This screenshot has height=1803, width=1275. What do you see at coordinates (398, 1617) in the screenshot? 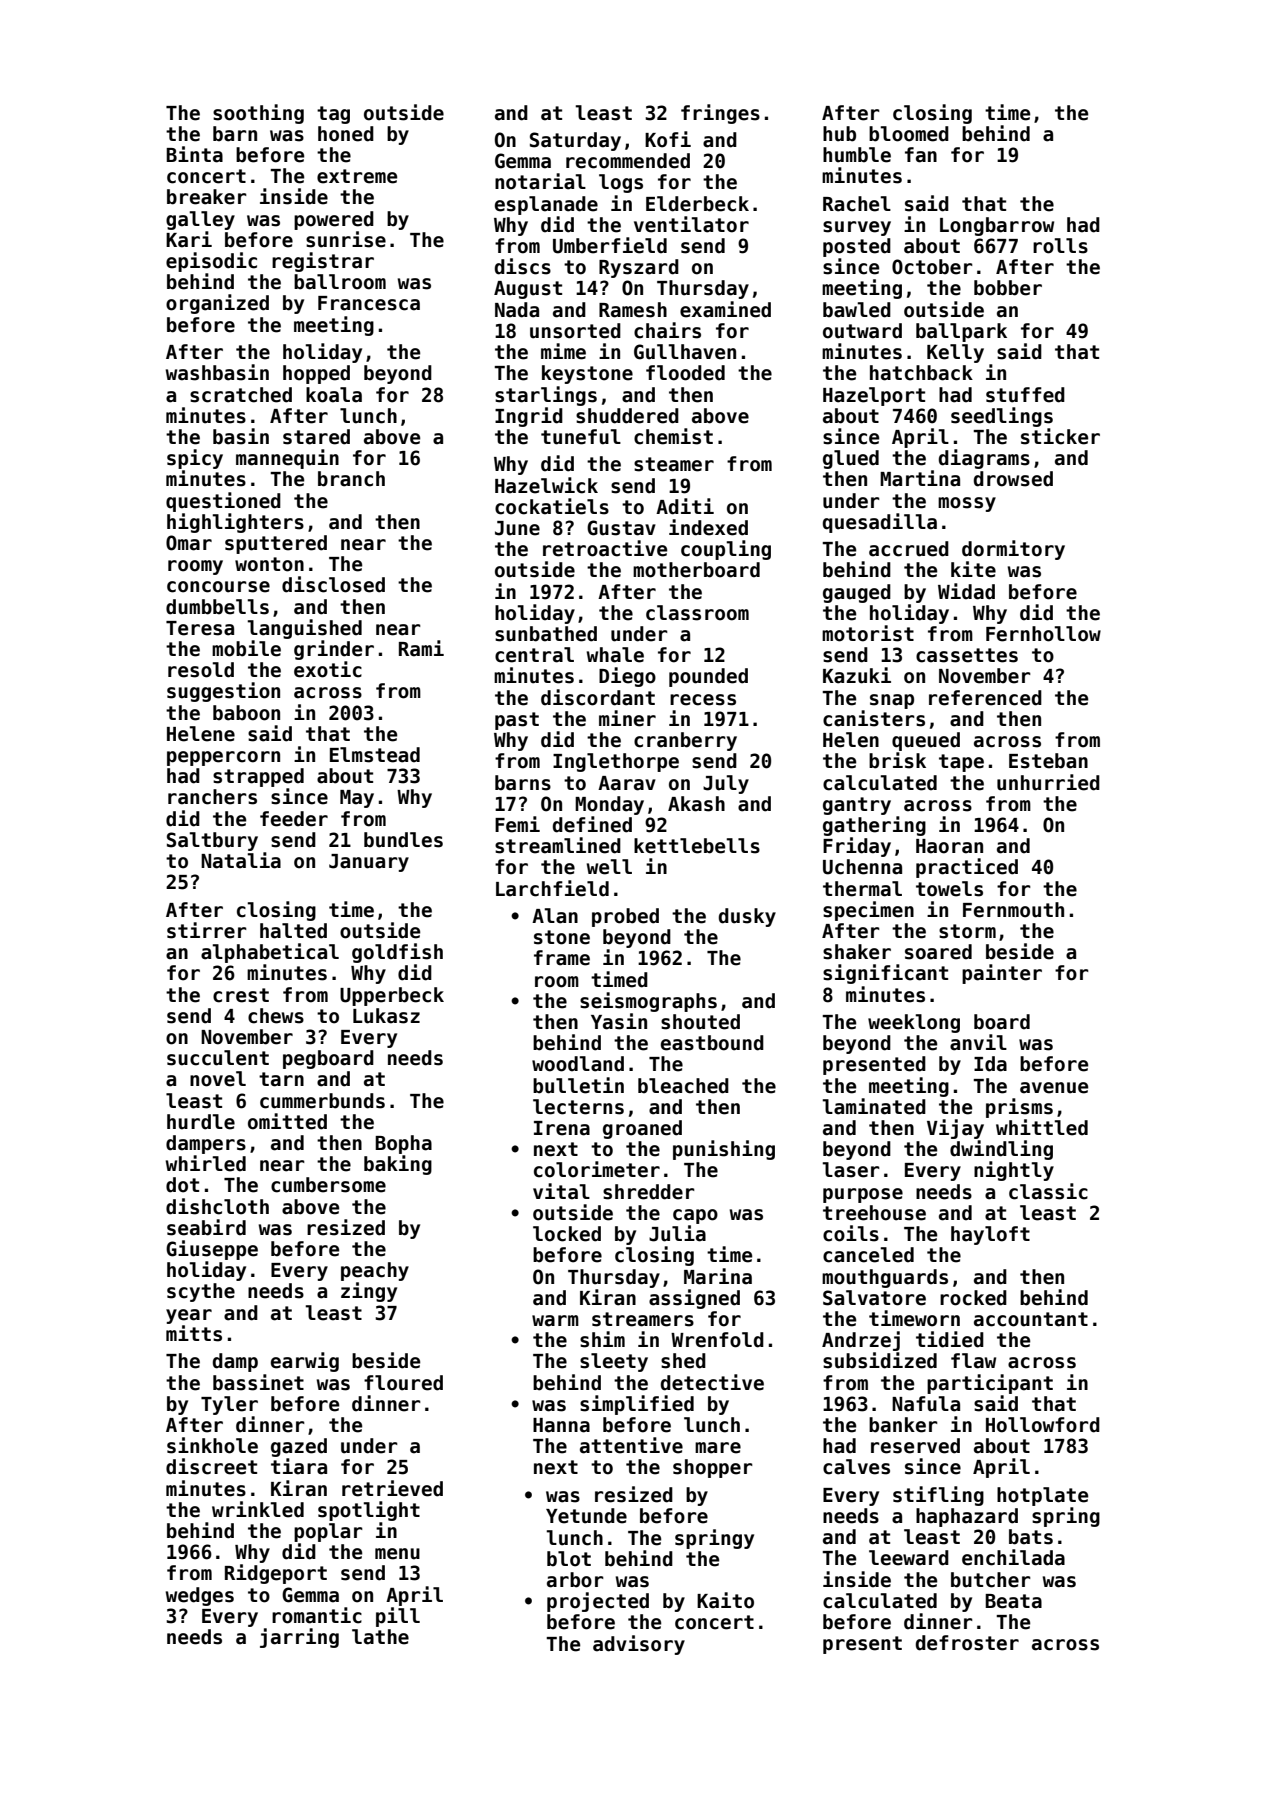
I see `pill` at bounding box center [398, 1617].
